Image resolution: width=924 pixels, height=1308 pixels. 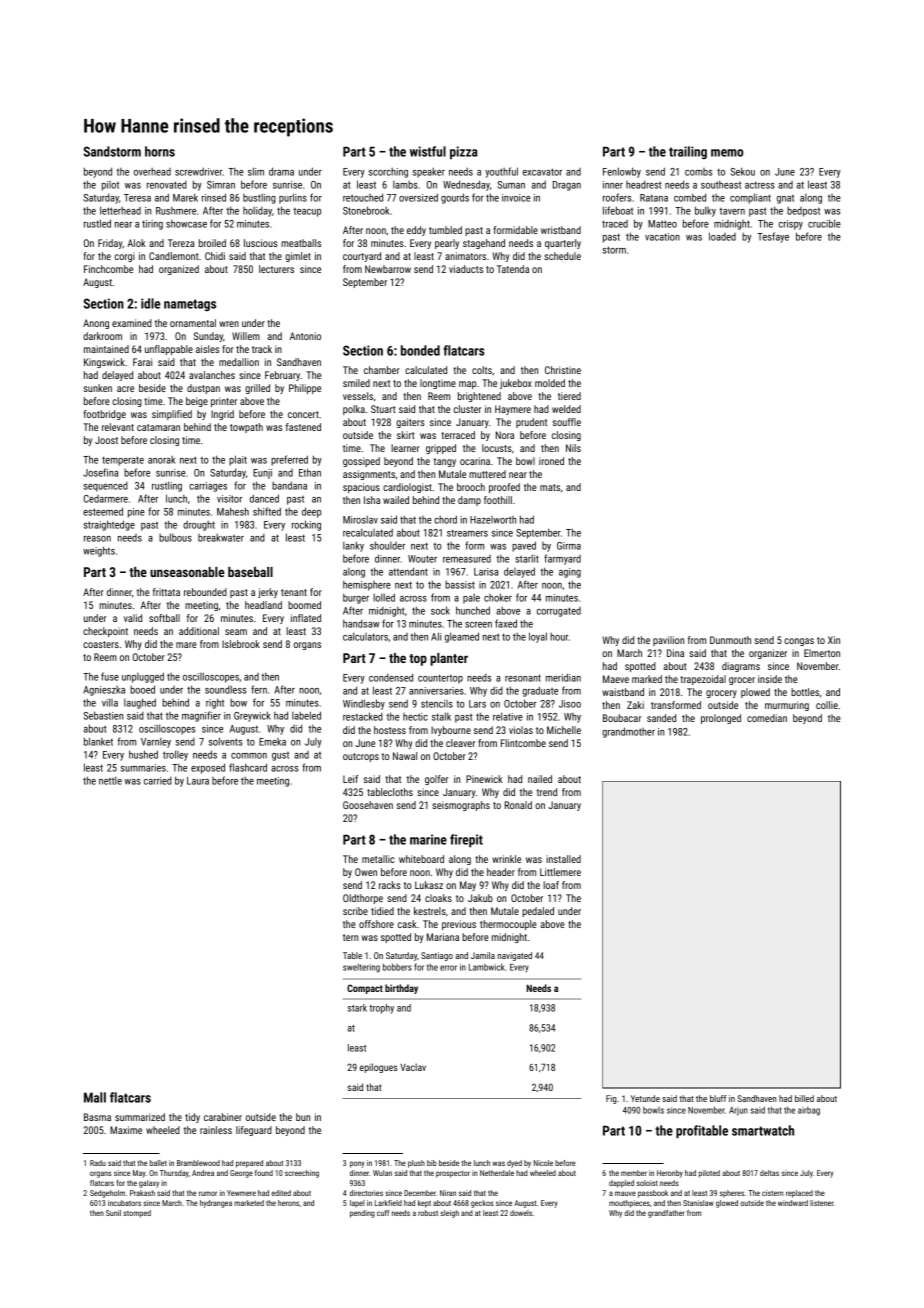 I want to click on robust, so click(x=428, y=1213).
